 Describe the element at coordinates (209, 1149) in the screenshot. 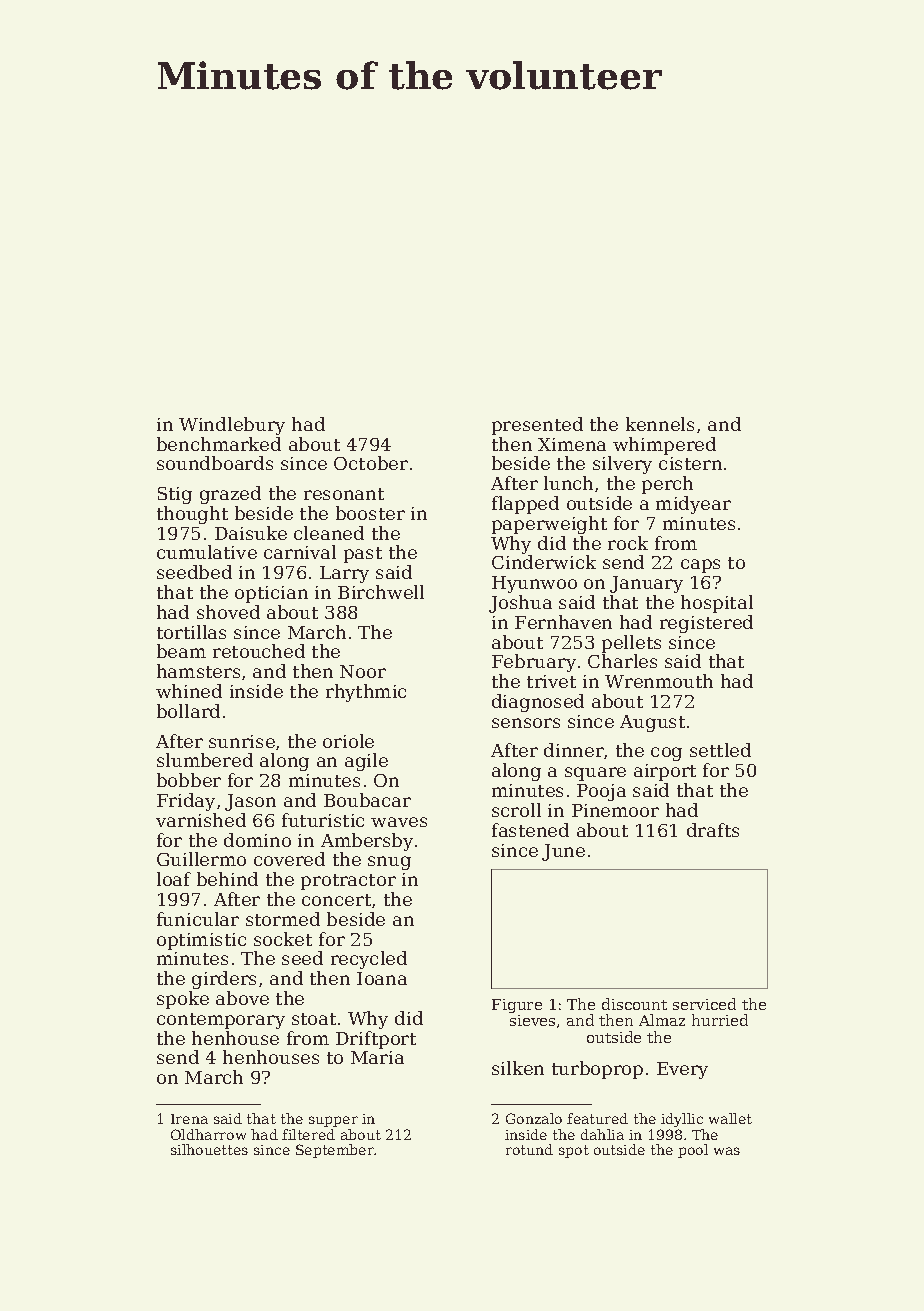

I see `silhouettes` at that location.
